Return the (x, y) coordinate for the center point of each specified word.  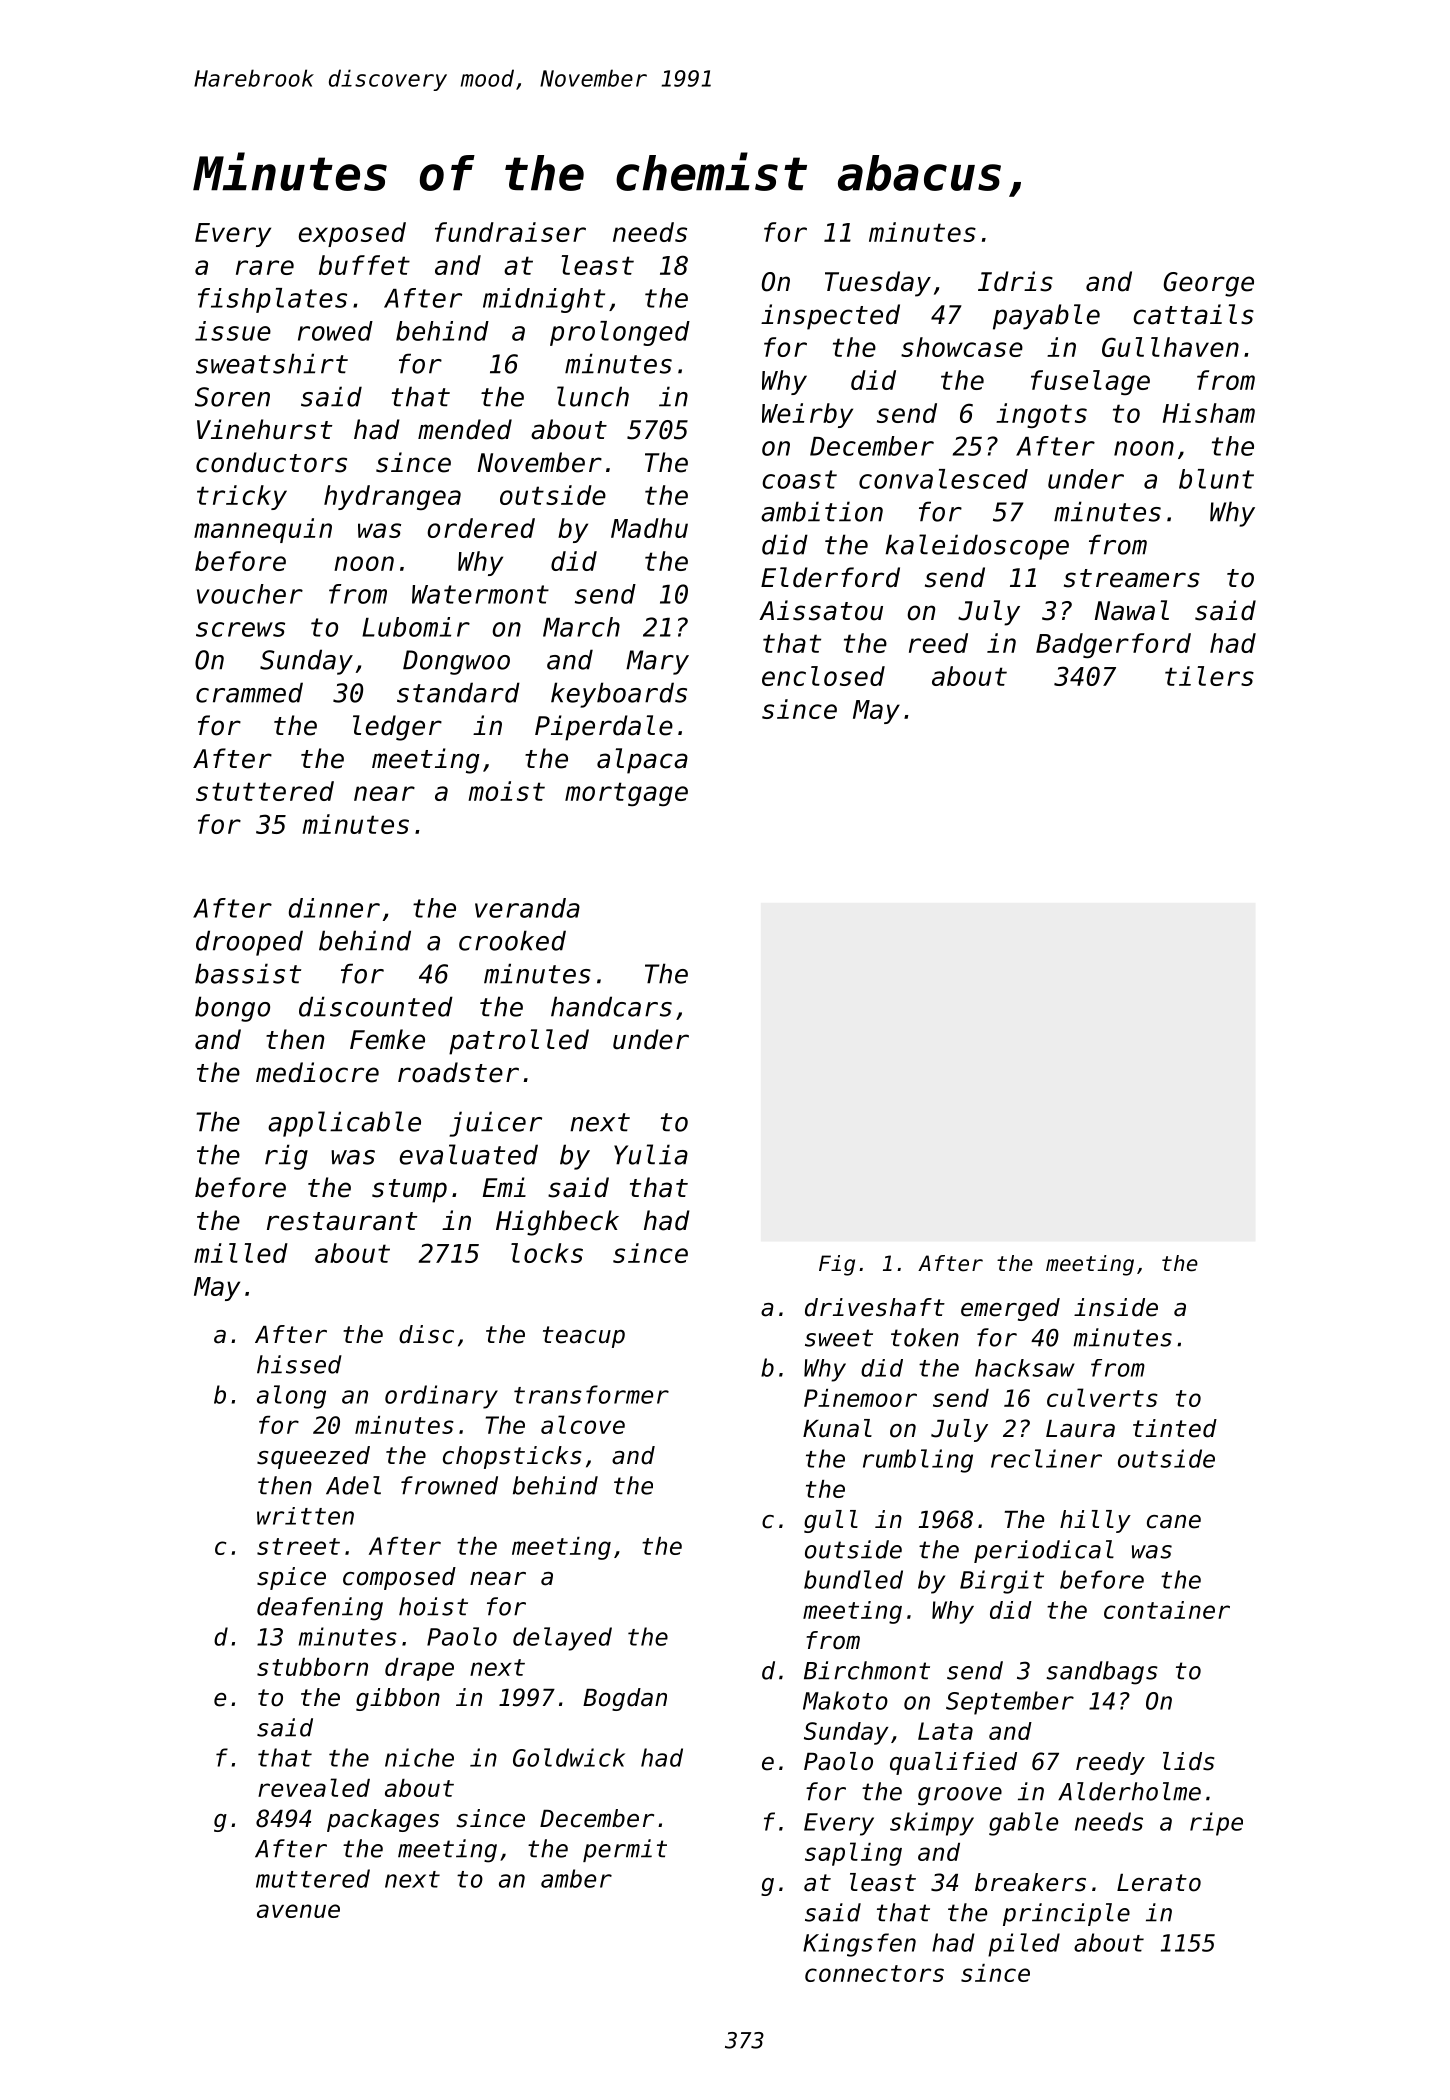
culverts (1102, 1397)
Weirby (807, 415)
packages (383, 1820)
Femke (387, 1039)
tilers (1209, 676)
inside (1116, 1307)
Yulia (651, 1154)
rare (265, 267)
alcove (583, 1424)
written (305, 1516)
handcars (611, 1006)
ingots (1041, 415)
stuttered (265, 791)
